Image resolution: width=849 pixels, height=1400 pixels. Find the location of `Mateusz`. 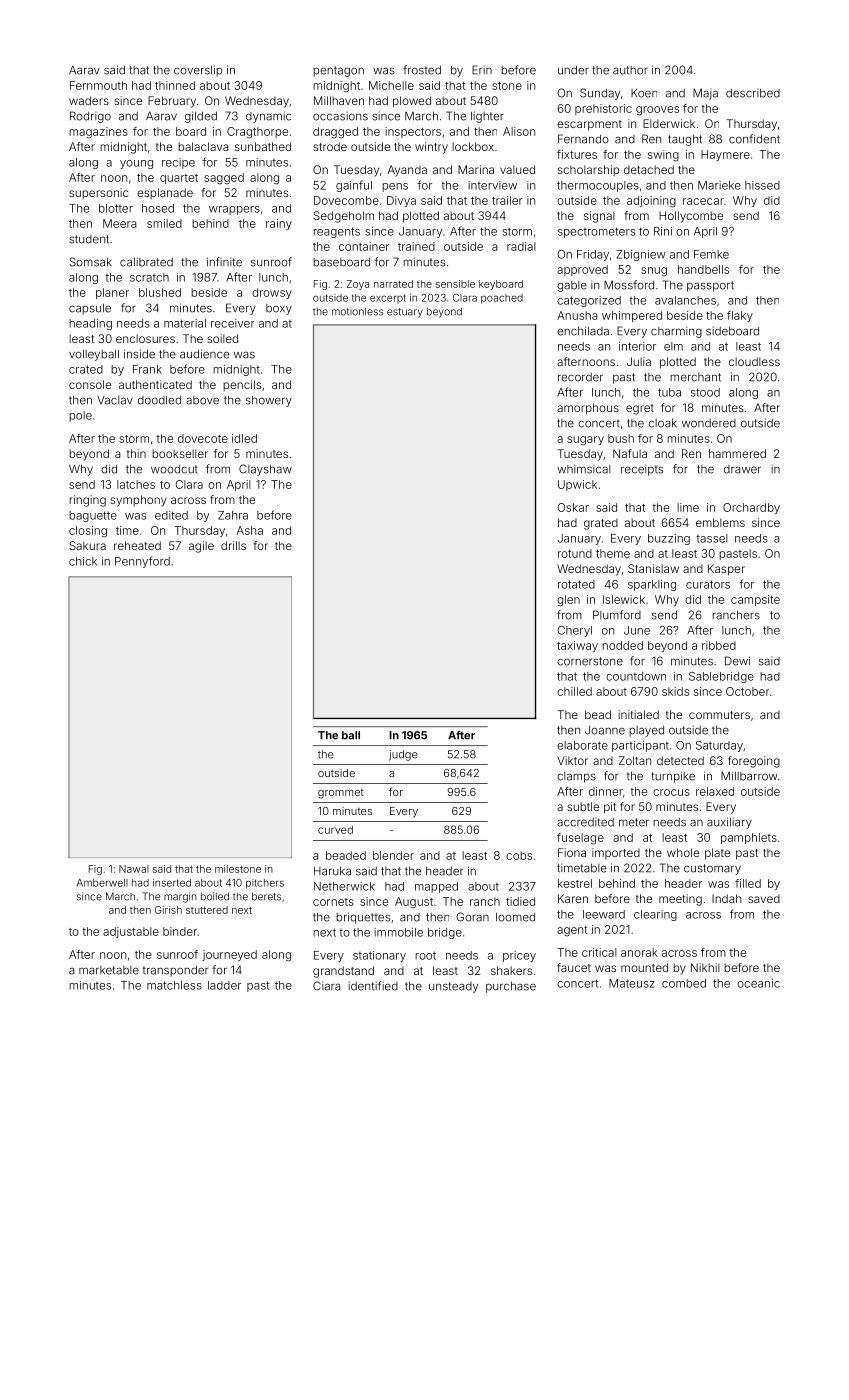

Mateusz is located at coordinates (632, 983).
